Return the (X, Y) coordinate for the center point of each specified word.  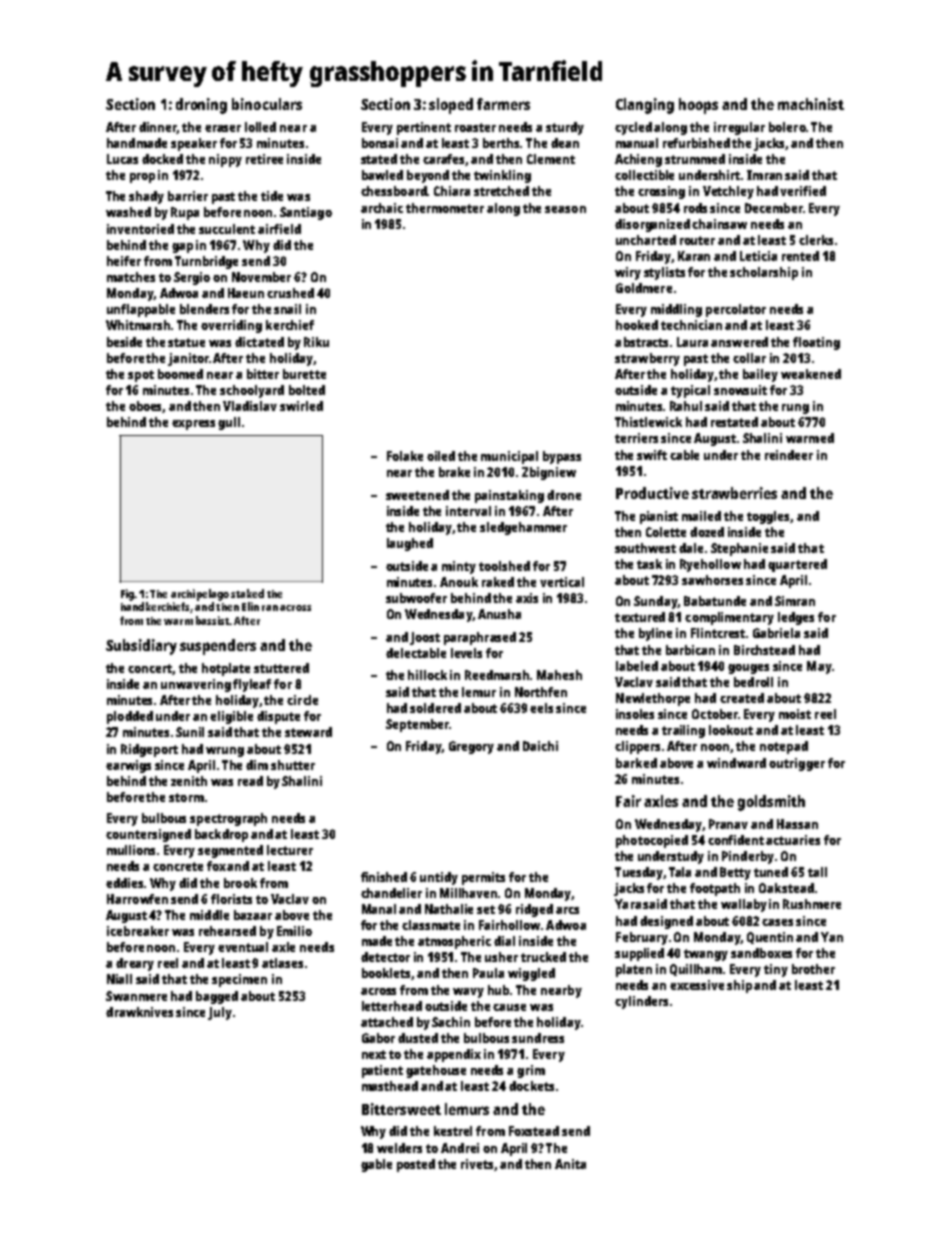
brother (813, 969)
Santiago (306, 213)
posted (416, 1165)
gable (376, 1165)
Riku (316, 342)
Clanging (645, 106)
